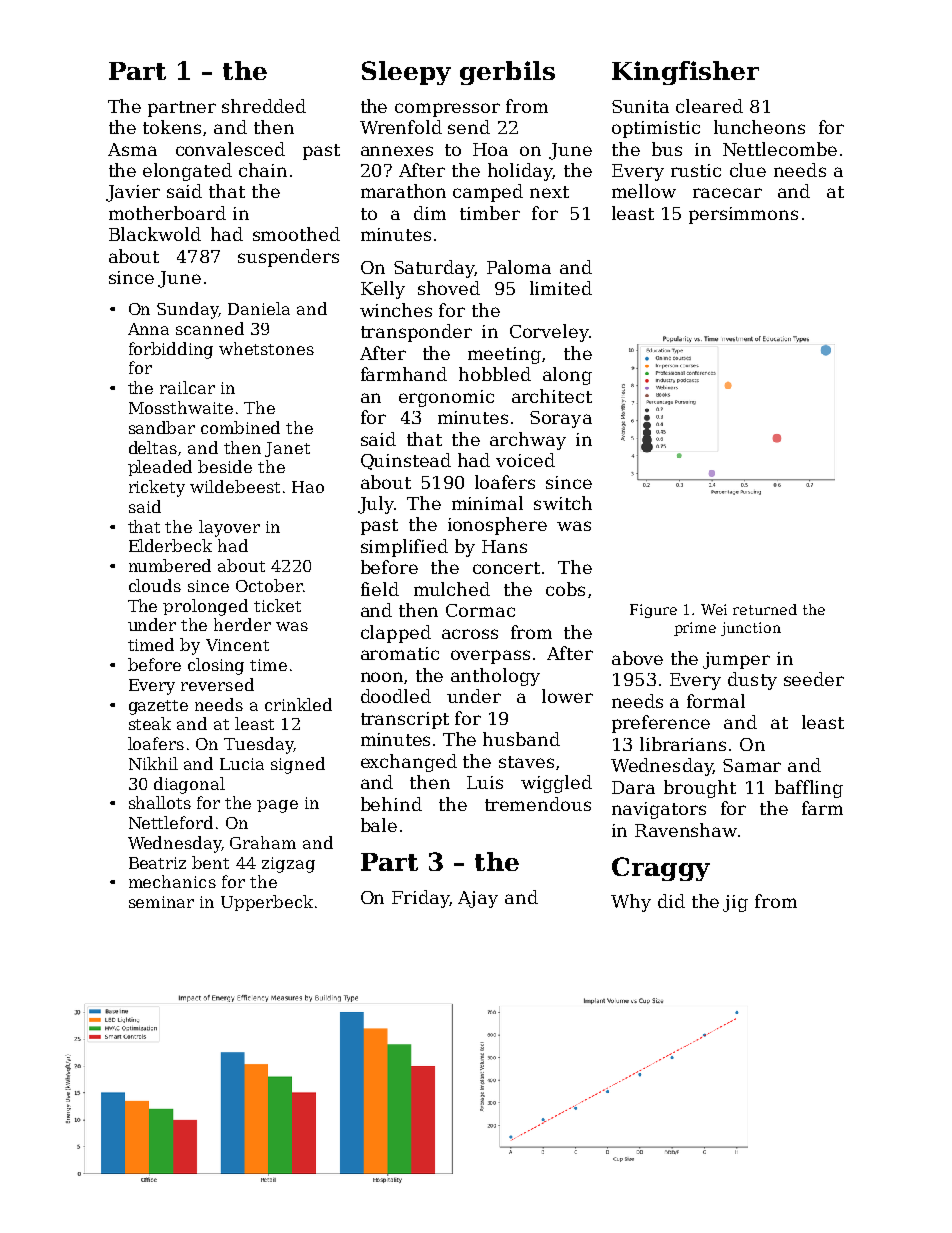  I want to click on zigzag, so click(288, 865).
